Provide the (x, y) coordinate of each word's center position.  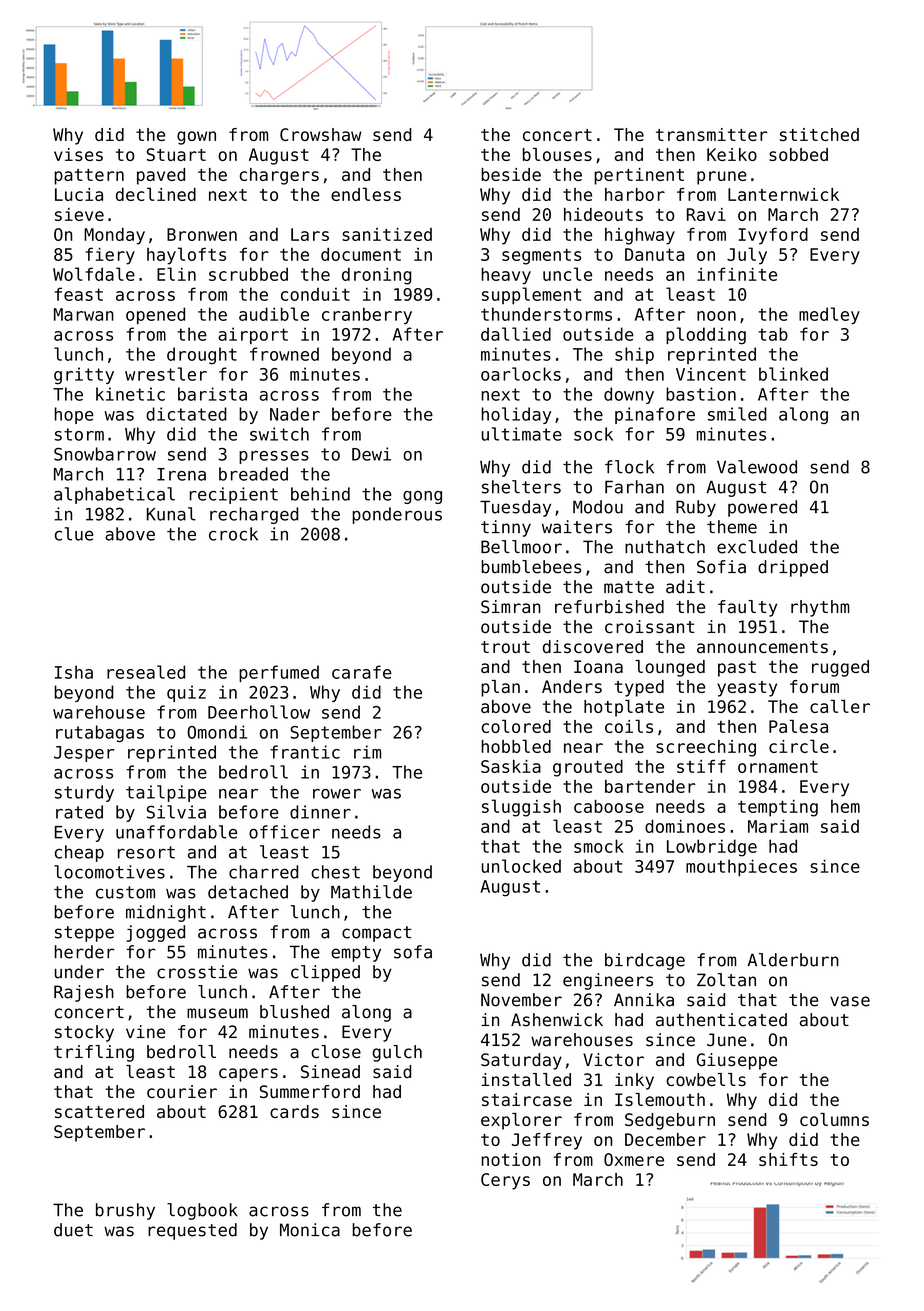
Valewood (757, 467)
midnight (166, 913)
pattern (89, 177)
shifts (788, 1159)
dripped (793, 568)
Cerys (505, 1181)
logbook (202, 1211)
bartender (650, 786)
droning (377, 276)
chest (335, 872)
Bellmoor (521, 547)
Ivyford (773, 236)
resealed (146, 672)
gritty (84, 375)
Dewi (371, 454)
